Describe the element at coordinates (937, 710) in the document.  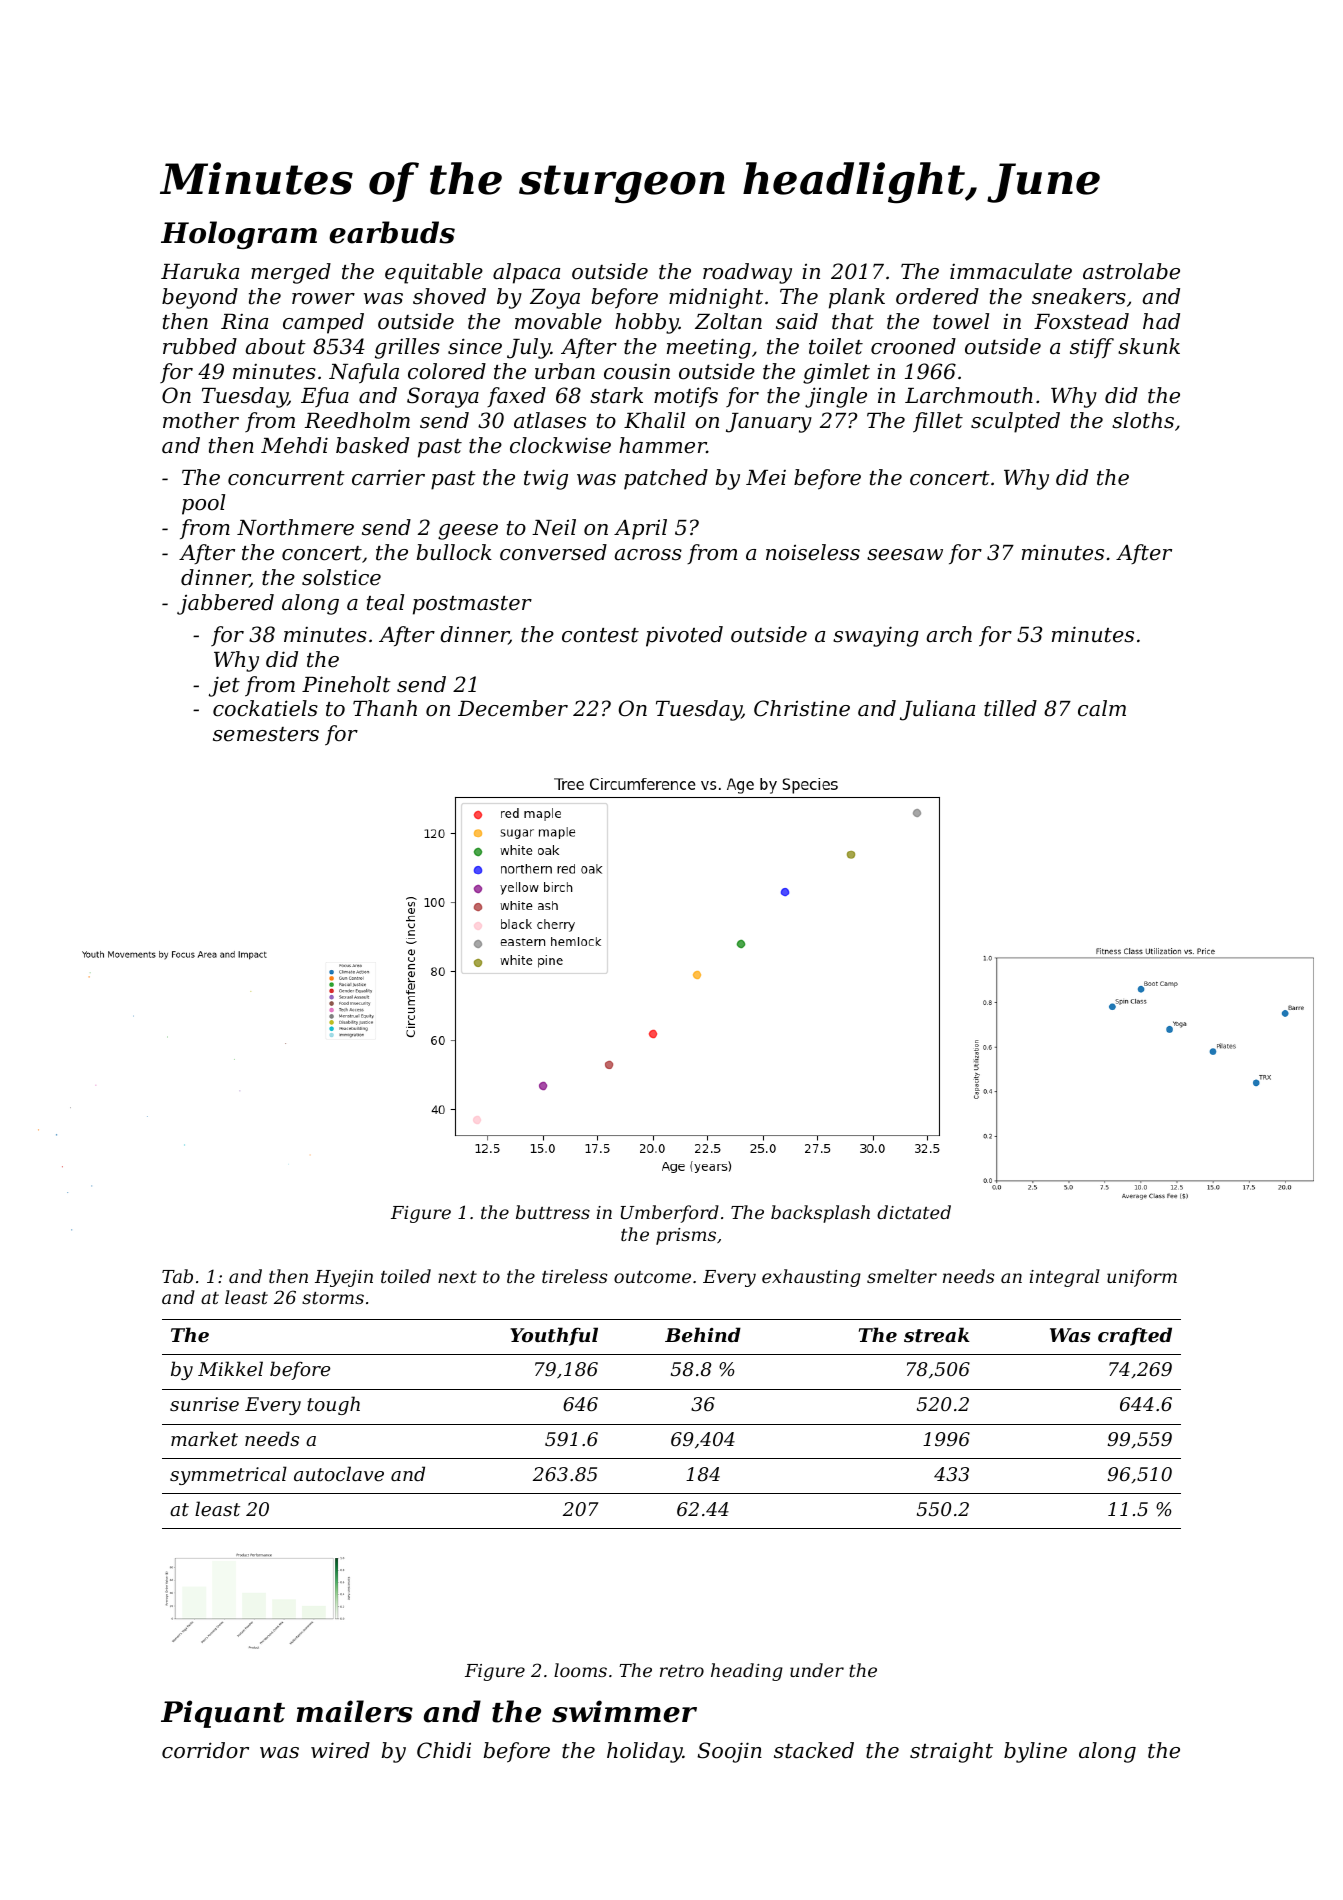
I see `Juliana` at that location.
